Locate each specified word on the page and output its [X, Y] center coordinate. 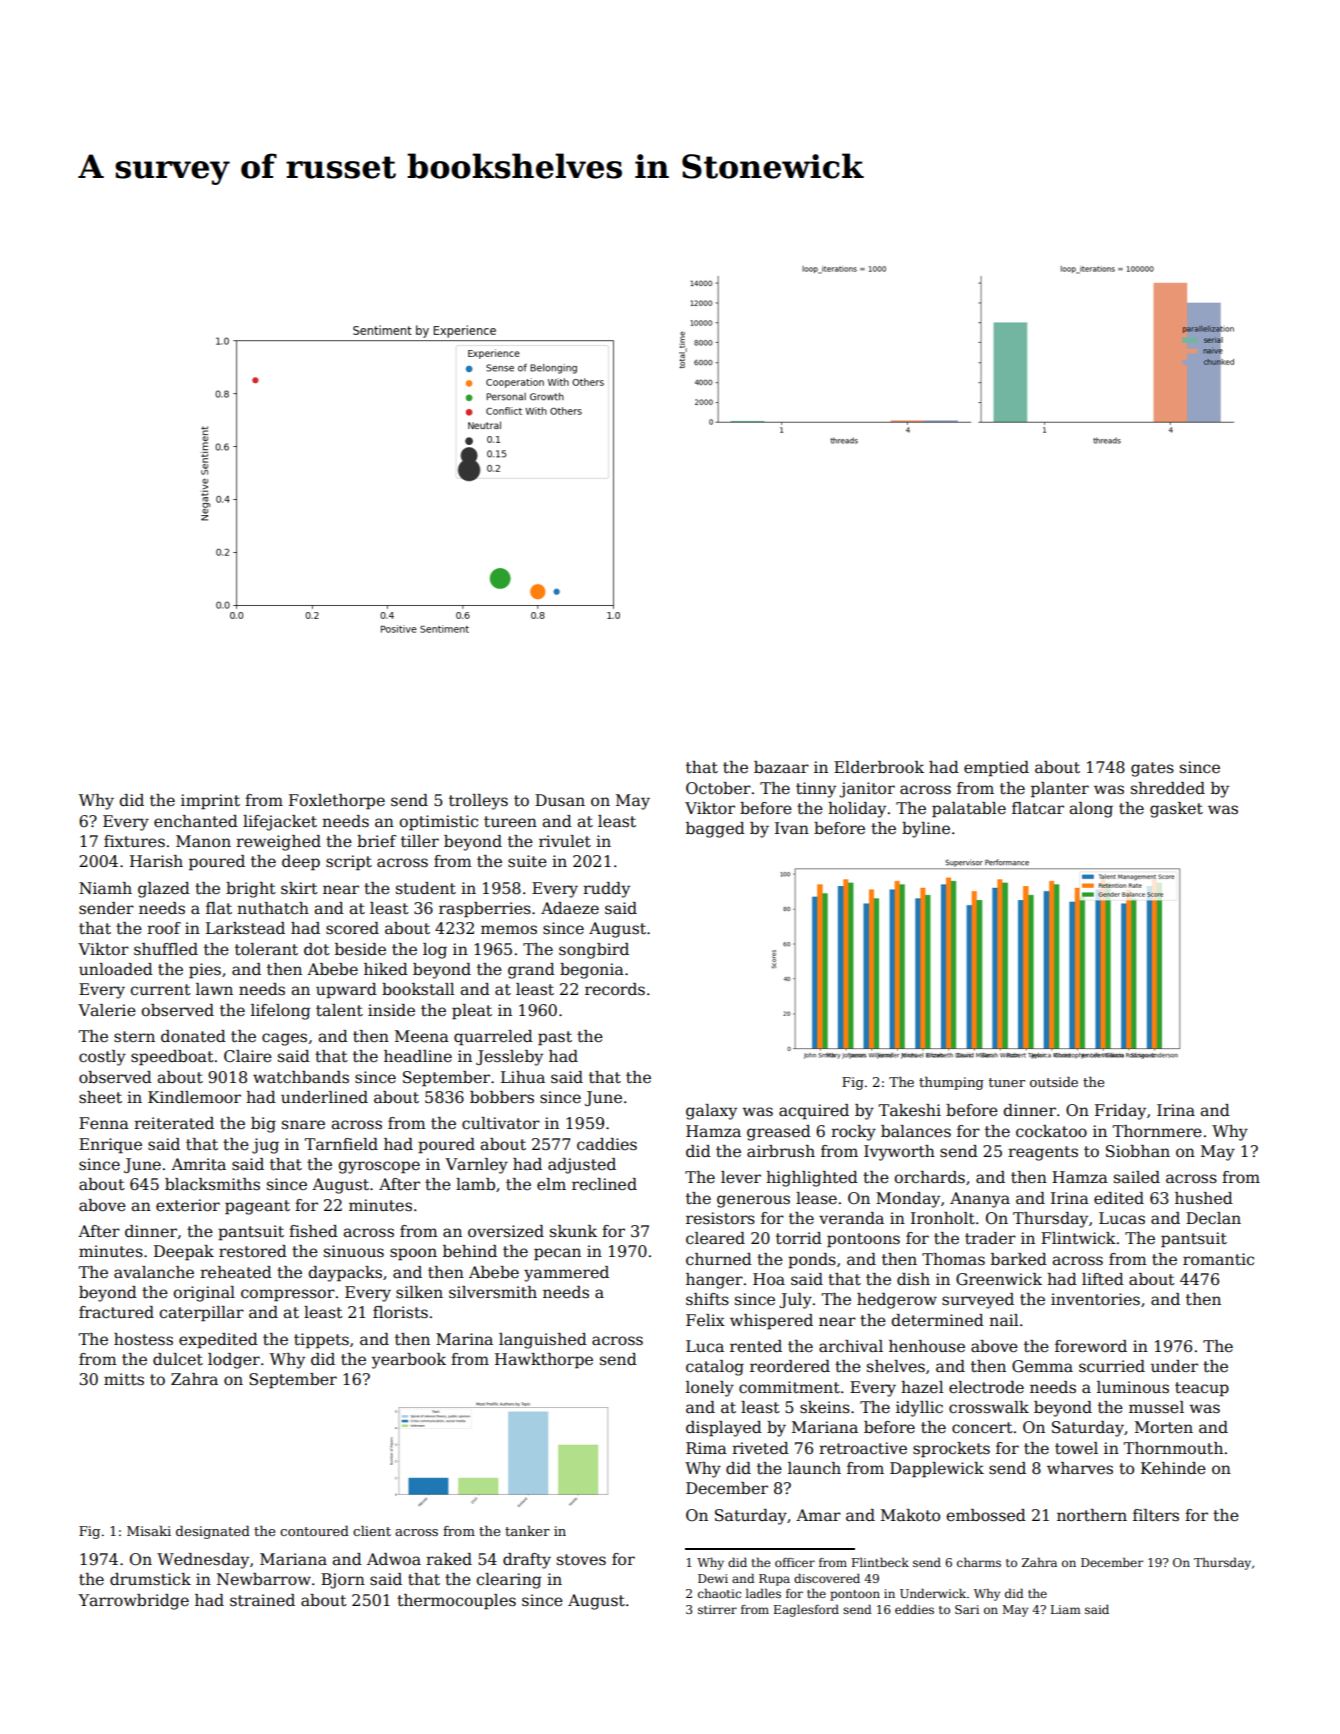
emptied [996, 769]
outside [1054, 1082]
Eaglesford [806, 1610]
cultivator [501, 1123]
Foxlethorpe [337, 802]
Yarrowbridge [133, 1602]
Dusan [560, 800]
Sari [967, 1609]
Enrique [110, 1146]
